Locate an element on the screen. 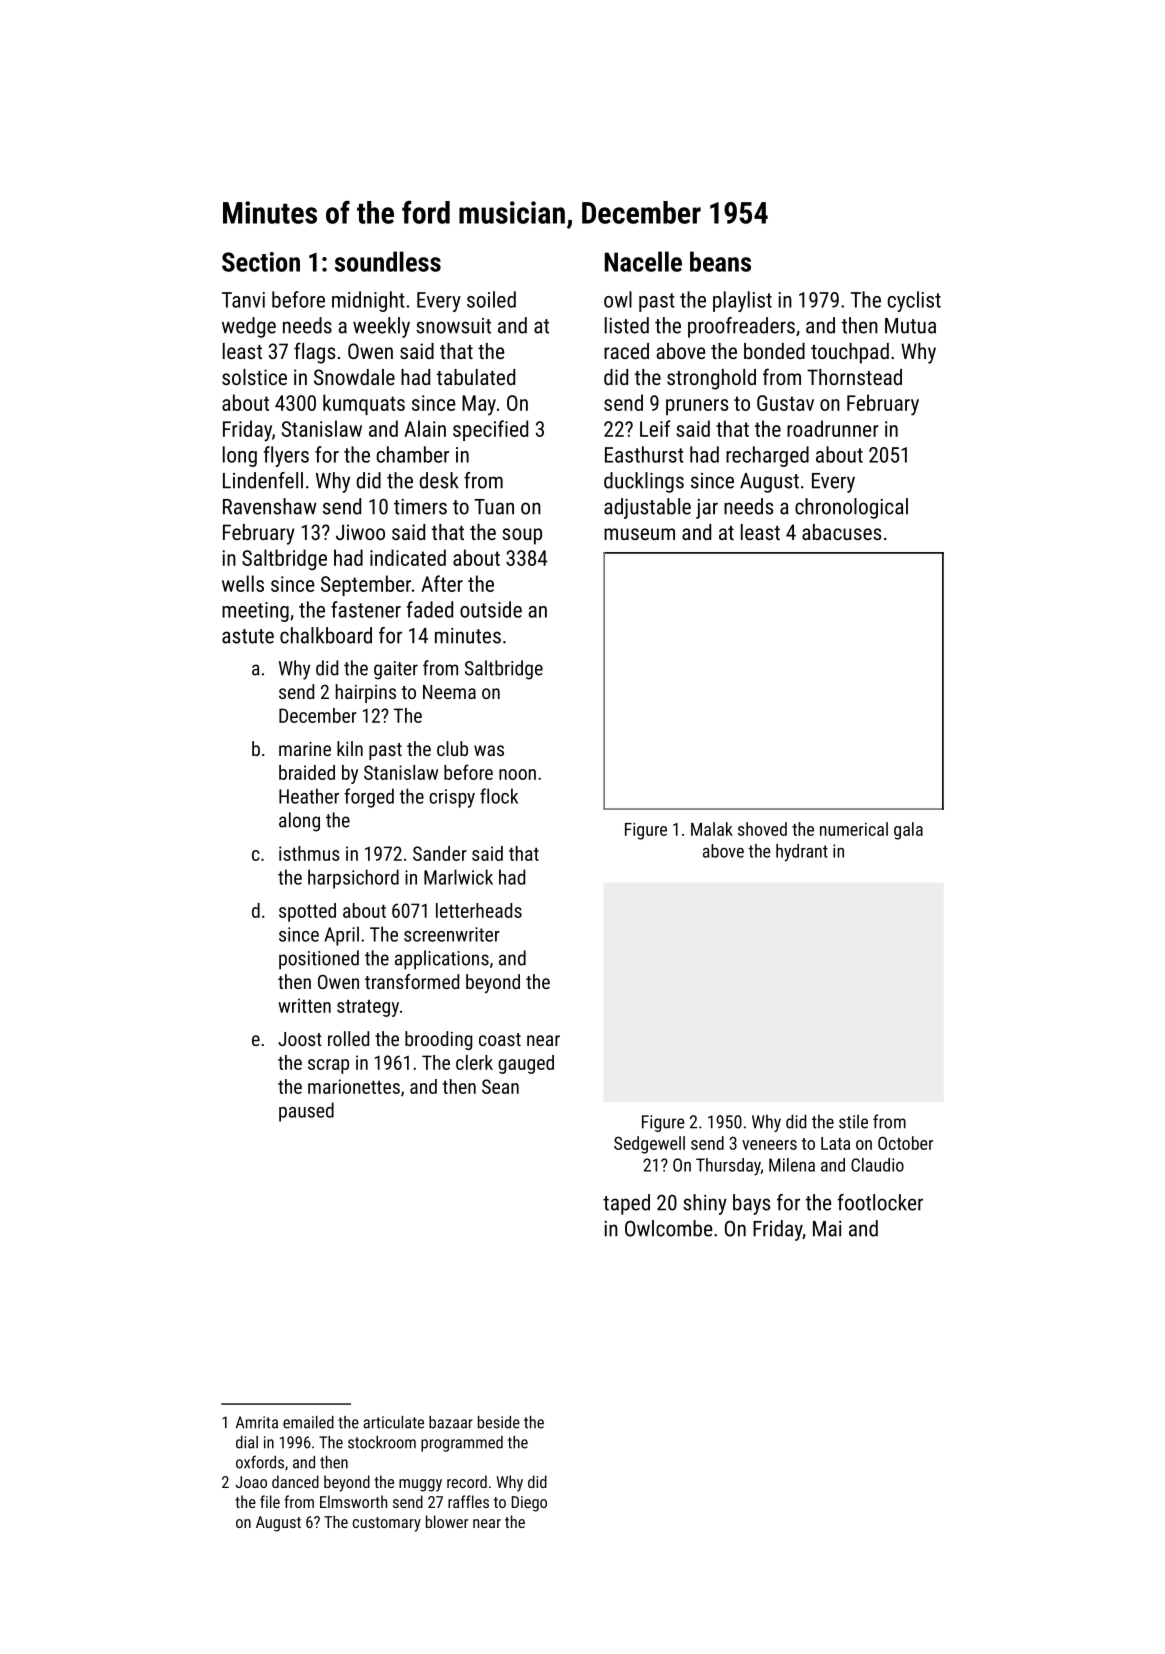  spotted is located at coordinates (307, 912).
